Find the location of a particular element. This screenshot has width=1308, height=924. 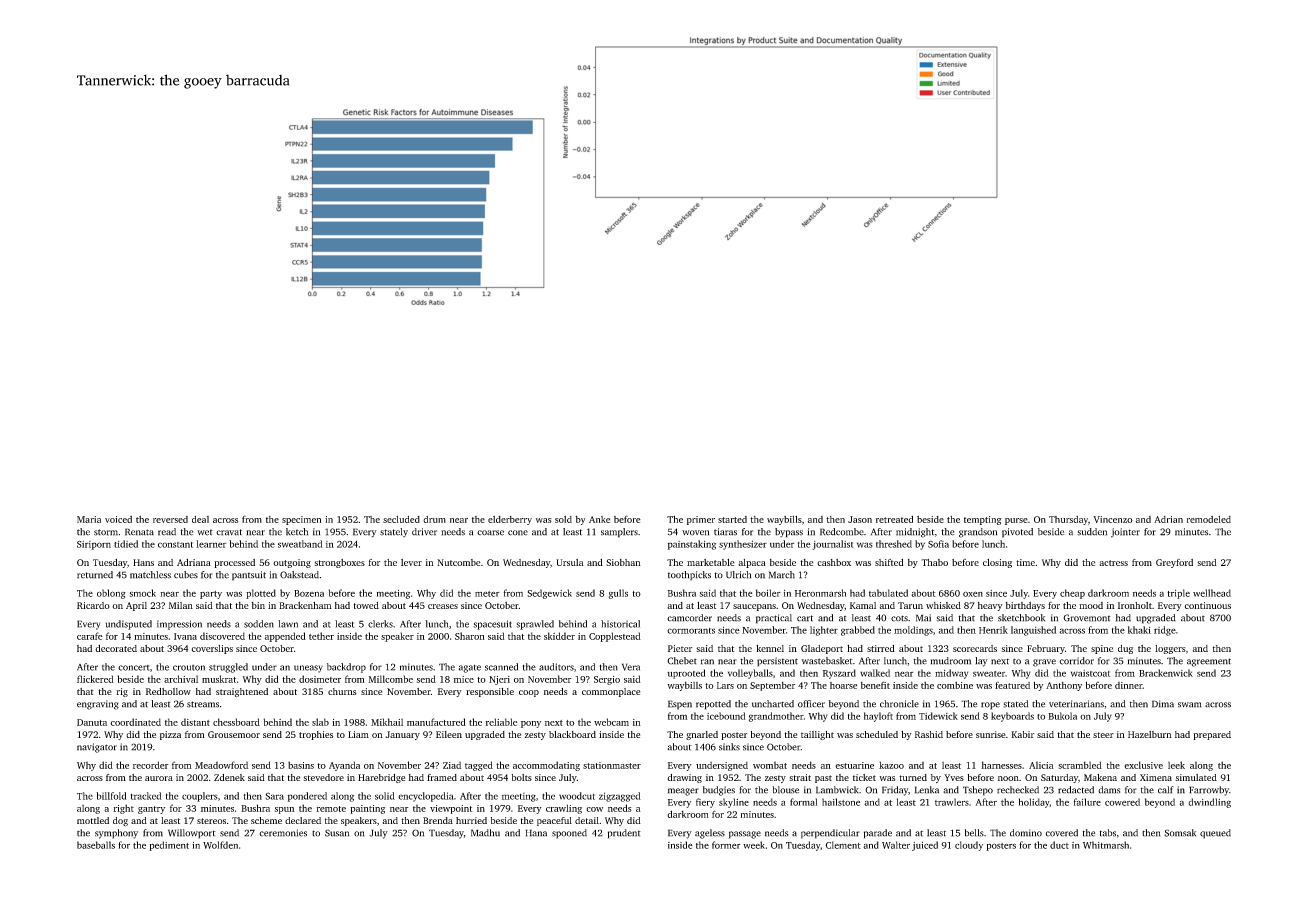

storm is located at coordinates (106, 532).
